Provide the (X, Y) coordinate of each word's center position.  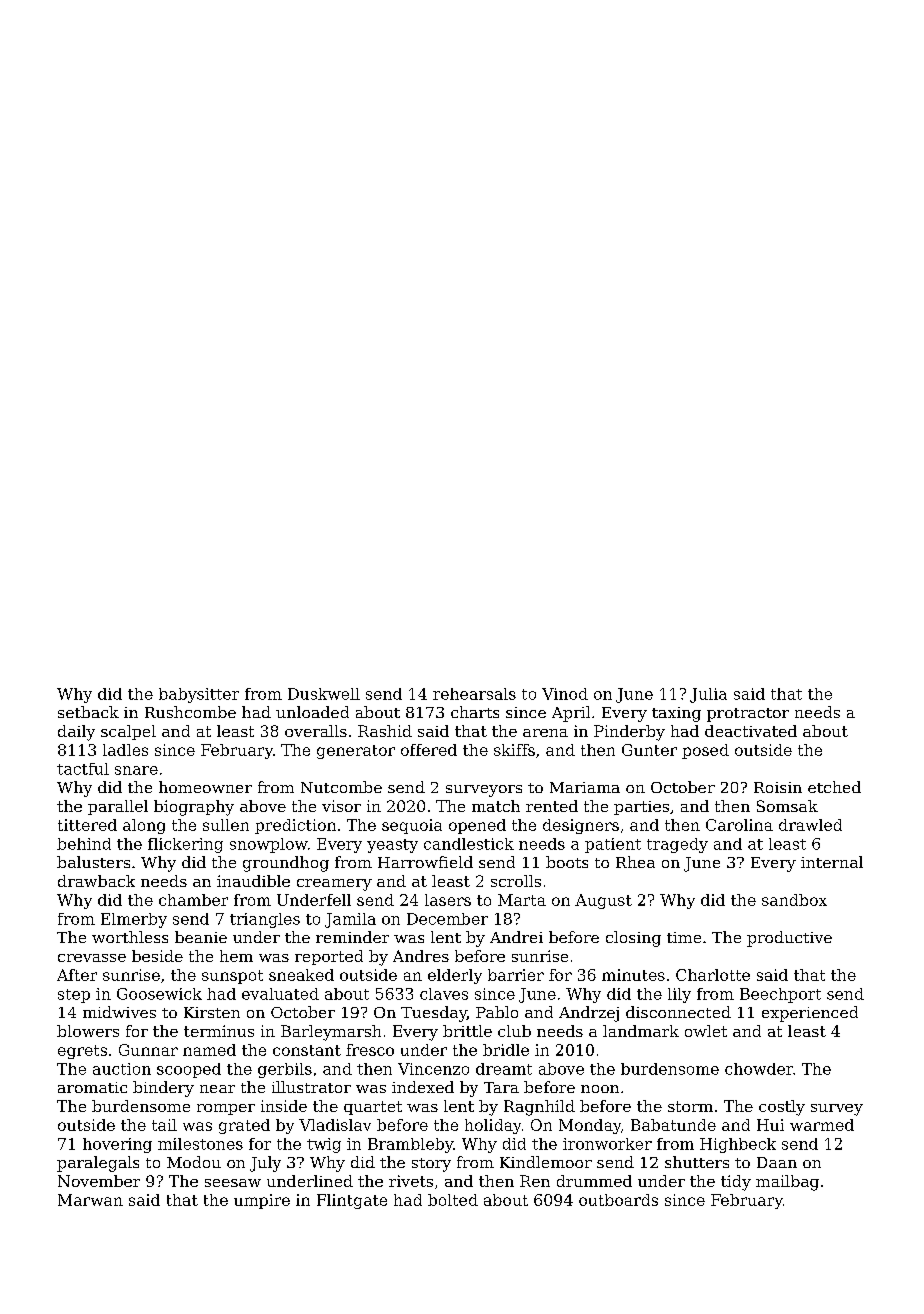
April (571, 714)
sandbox (794, 900)
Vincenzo (433, 1069)
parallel (118, 807)
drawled (810, 825)
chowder (759, 1069)
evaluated (280, 994)
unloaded (312, 712)
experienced (810, 1014)
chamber (193, 900)
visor (341, 806)
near (217, 1089)
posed (705, 751)
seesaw (233, 1183)
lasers (448, 900)
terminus (219, 1031)
